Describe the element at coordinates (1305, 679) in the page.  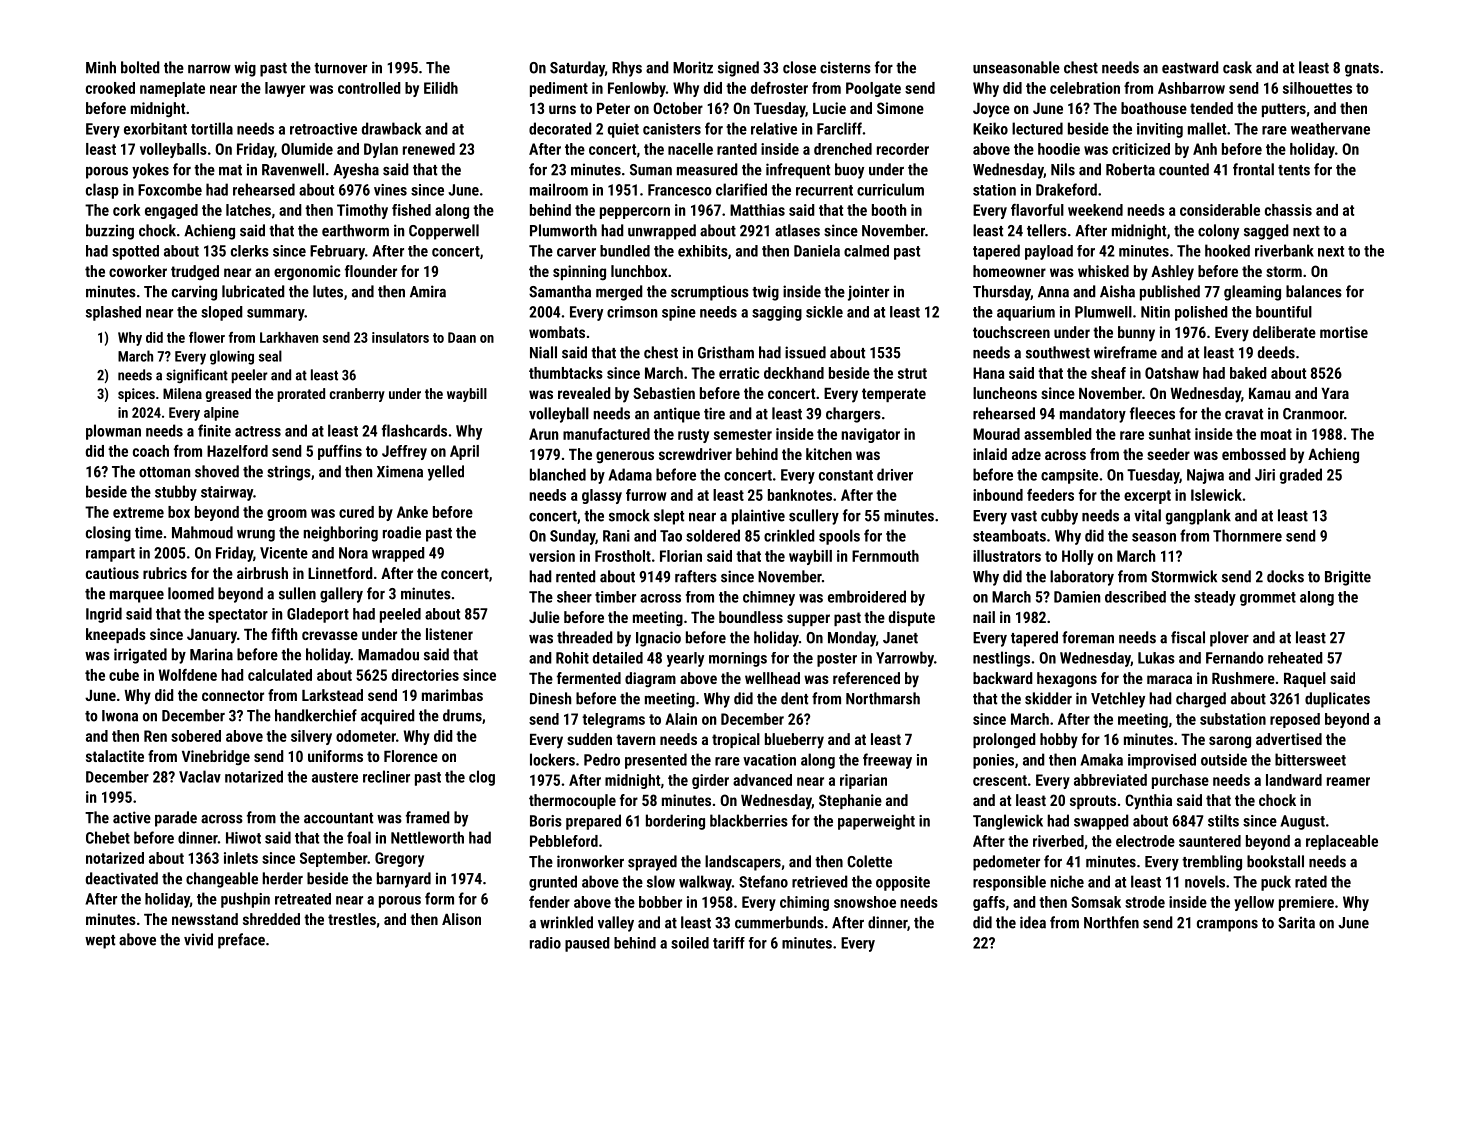
I see `Raquel` at that location.
